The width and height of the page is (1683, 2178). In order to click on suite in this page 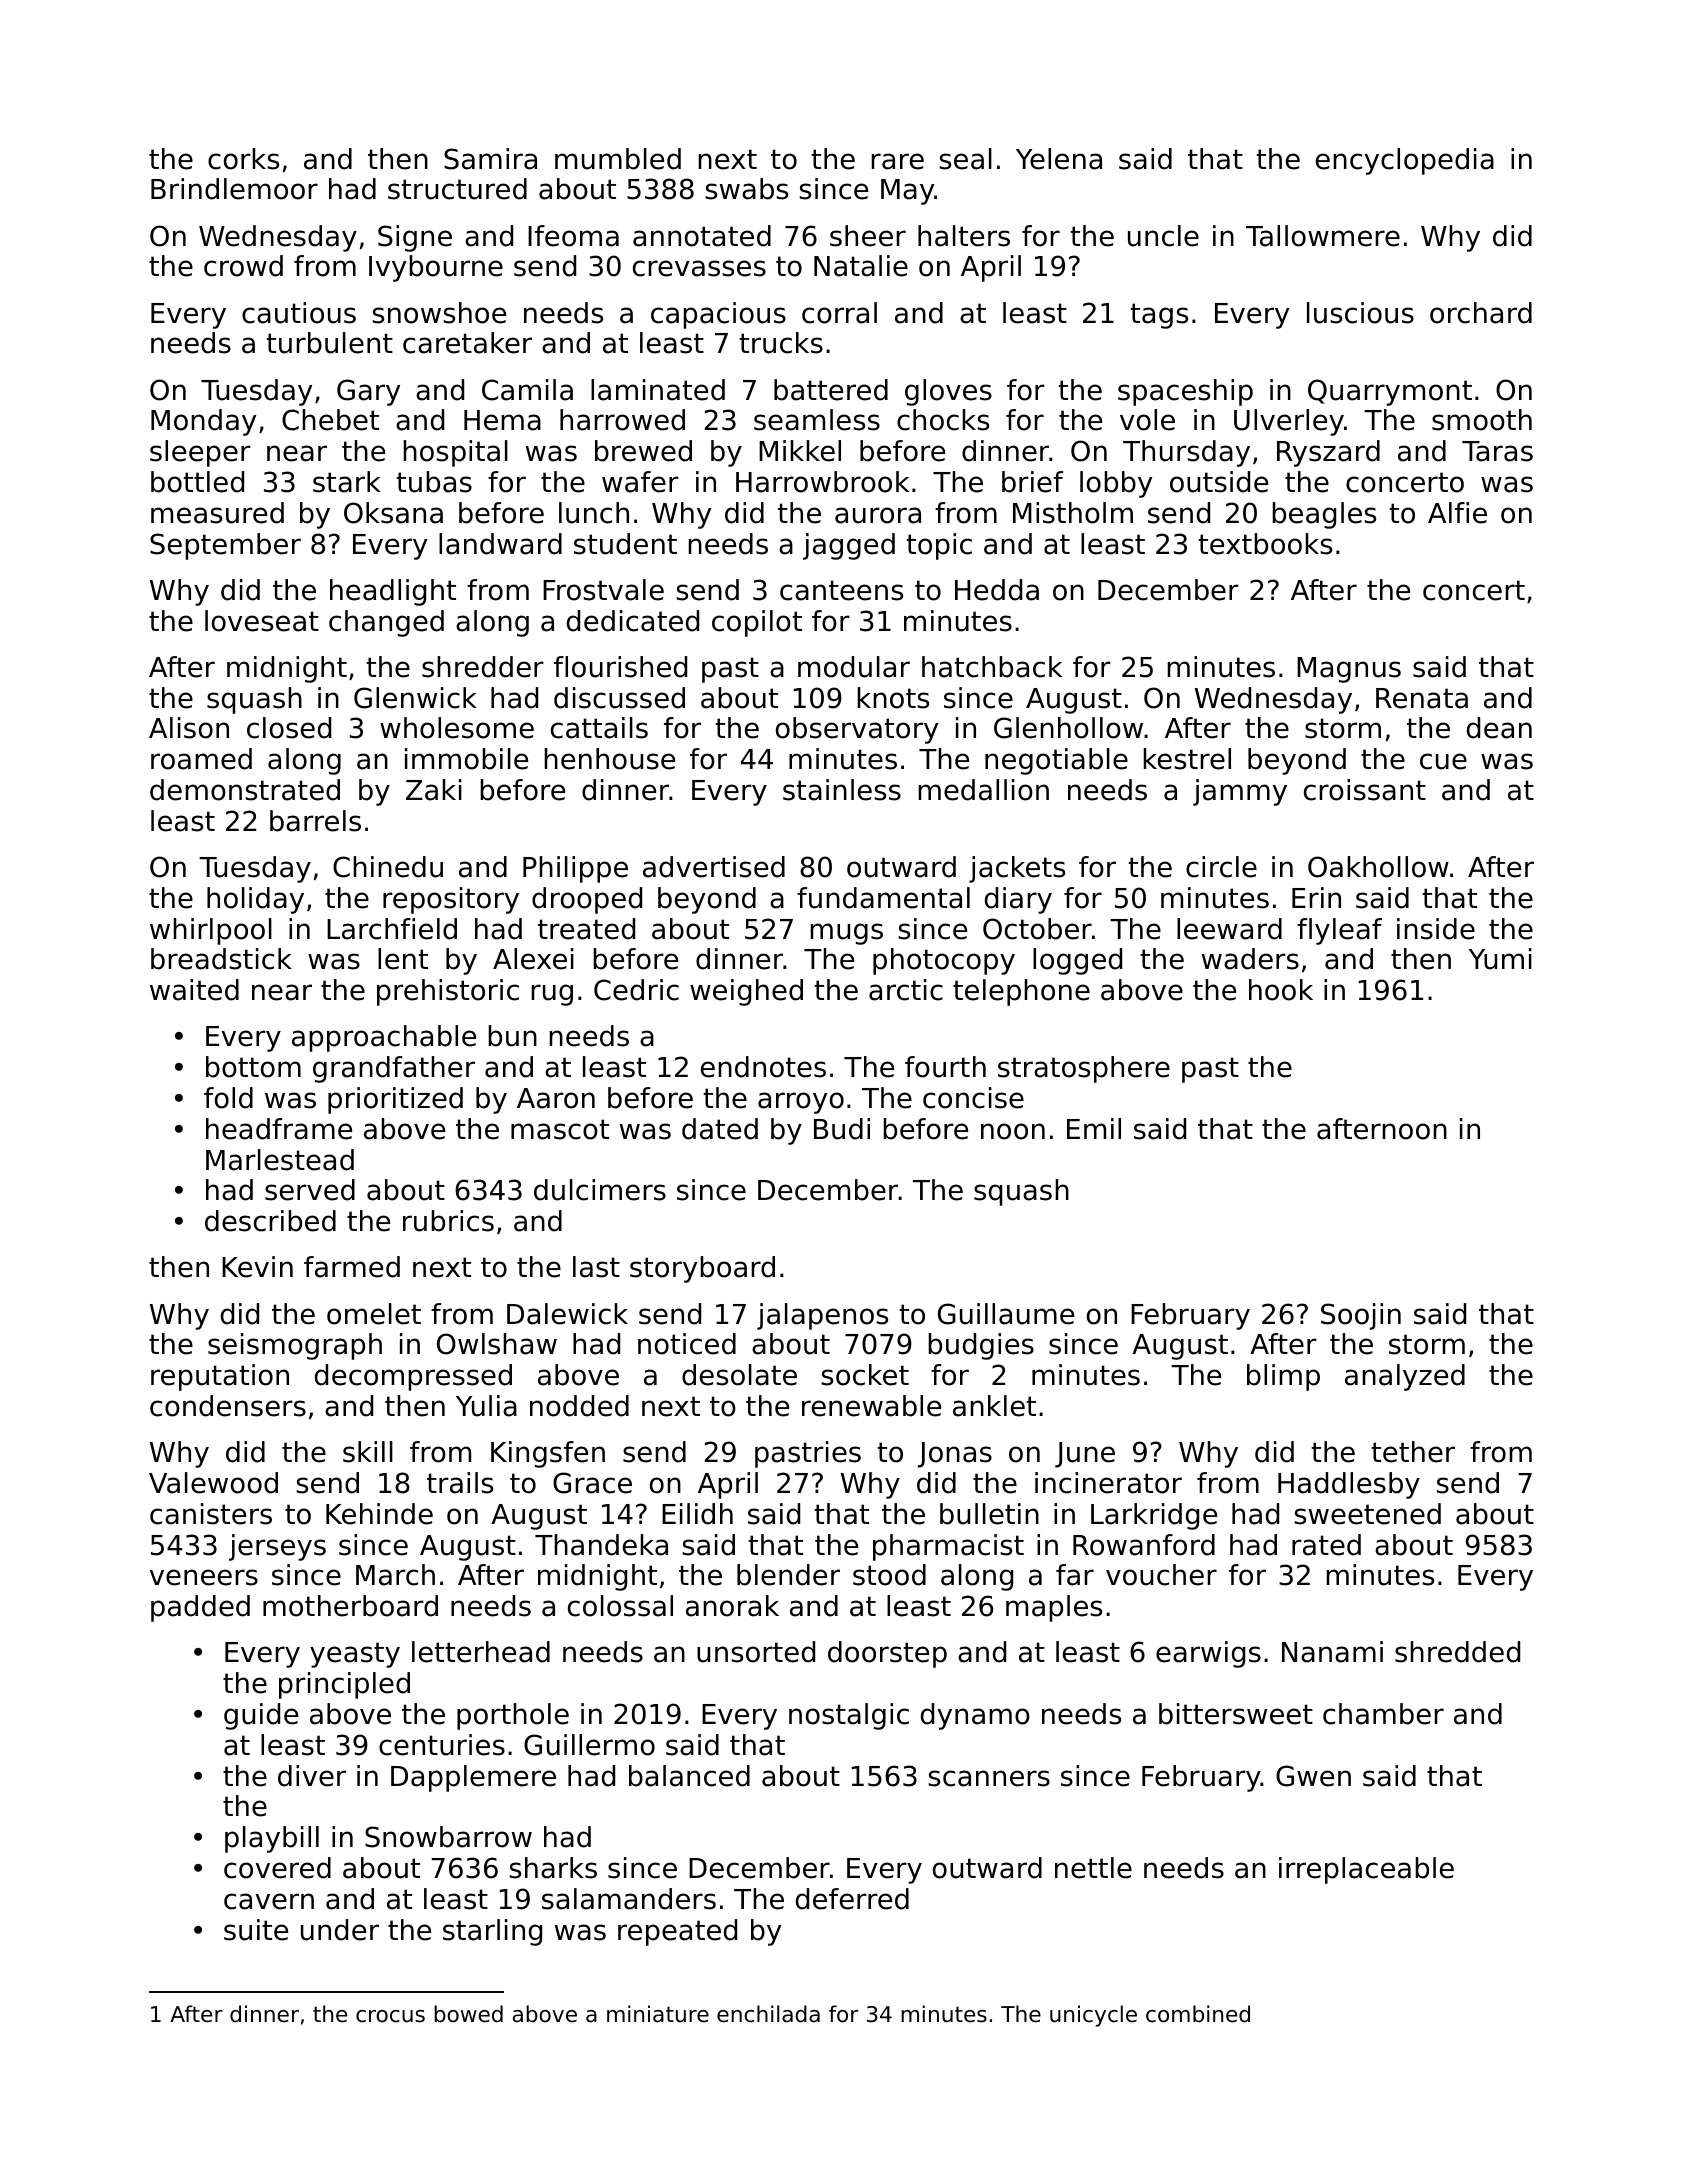, I will do `click(256, 1930)`.
